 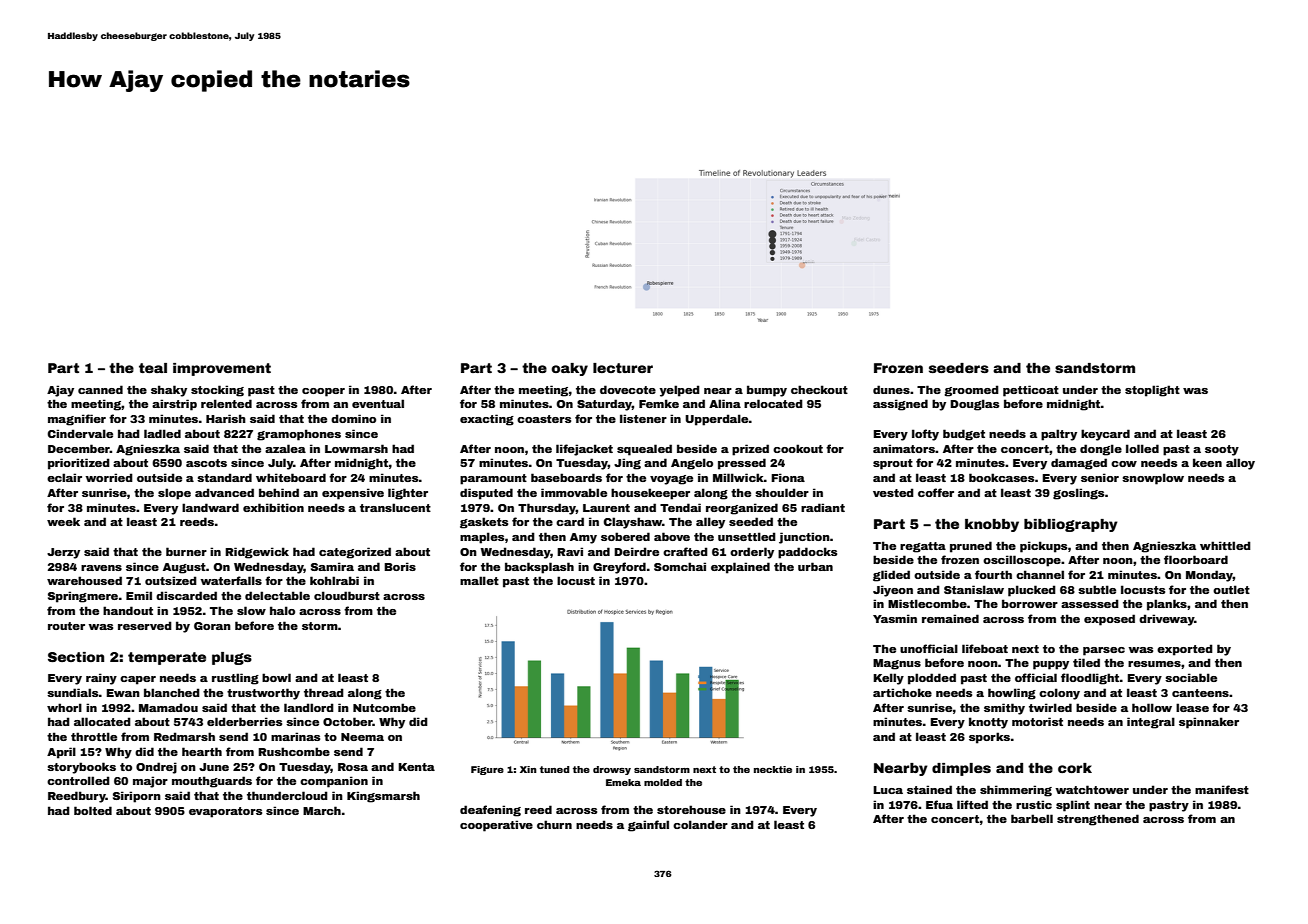 What do you see at coordinates (959, 368) in the image?
I see `seeders` at bounding box center [959, 368].
